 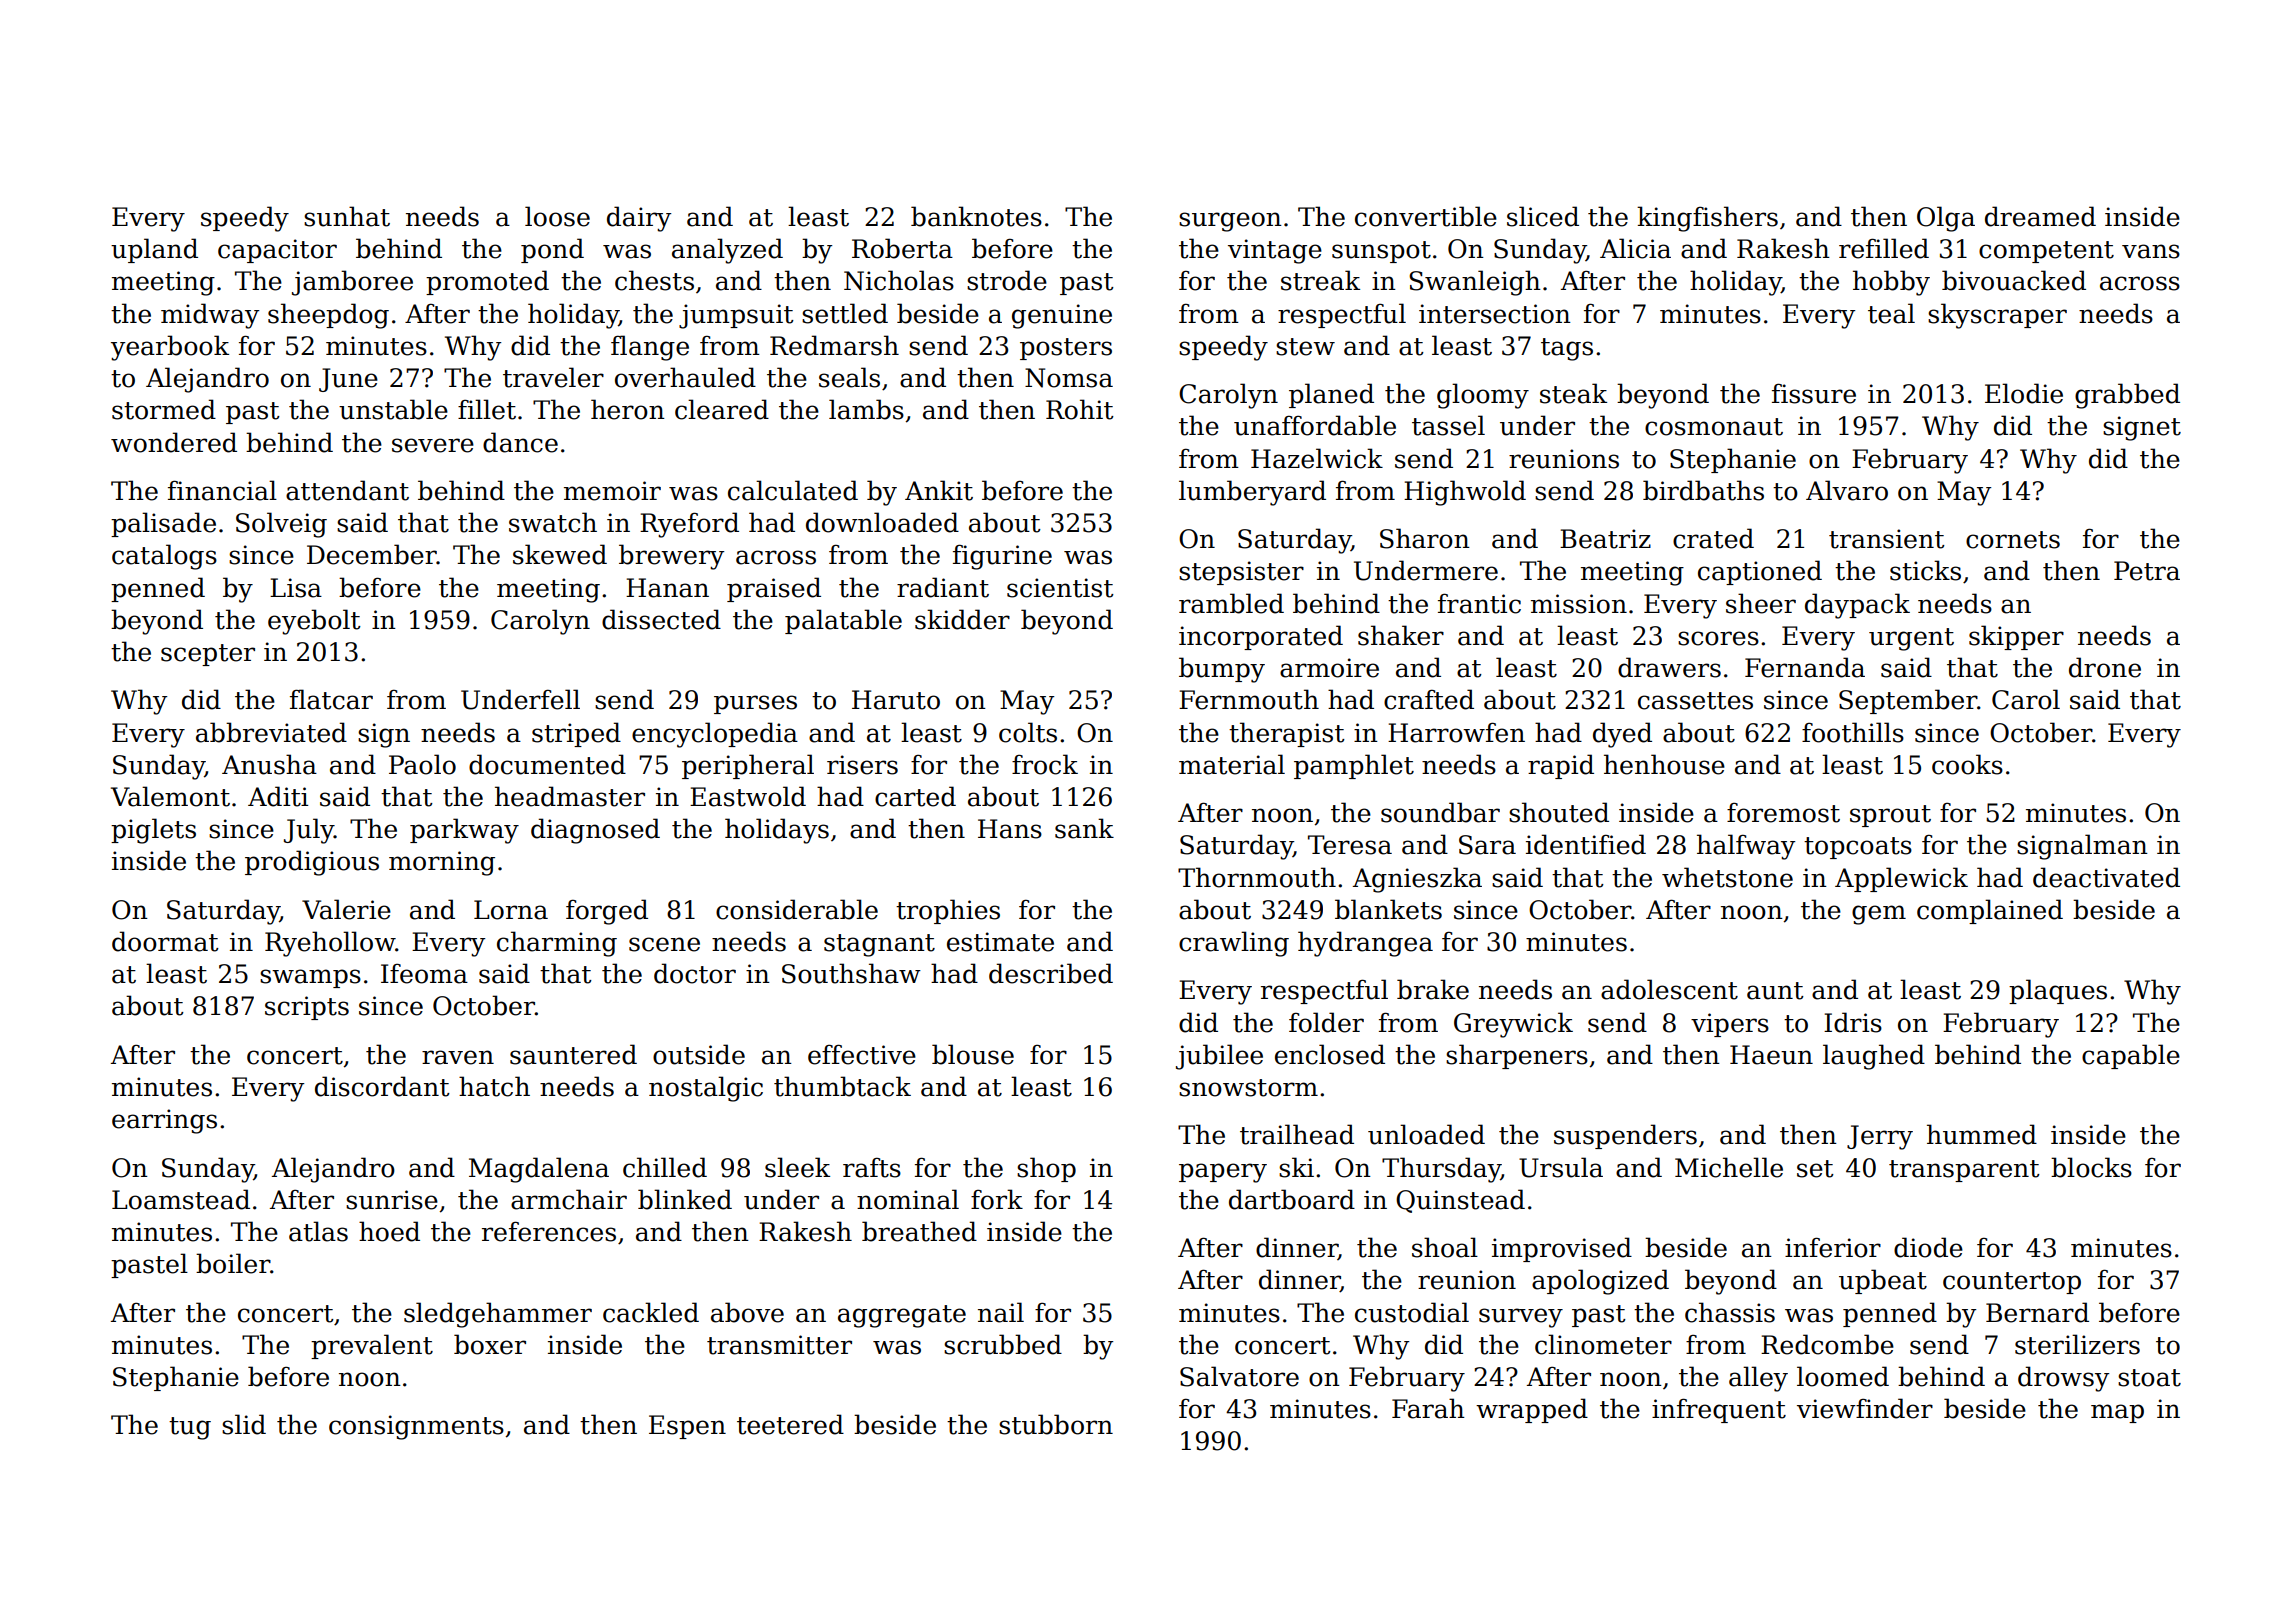 What do you see at coordinates (382, 1086) in the image?
I see `discordant` at bounding box center [382, 1086].
